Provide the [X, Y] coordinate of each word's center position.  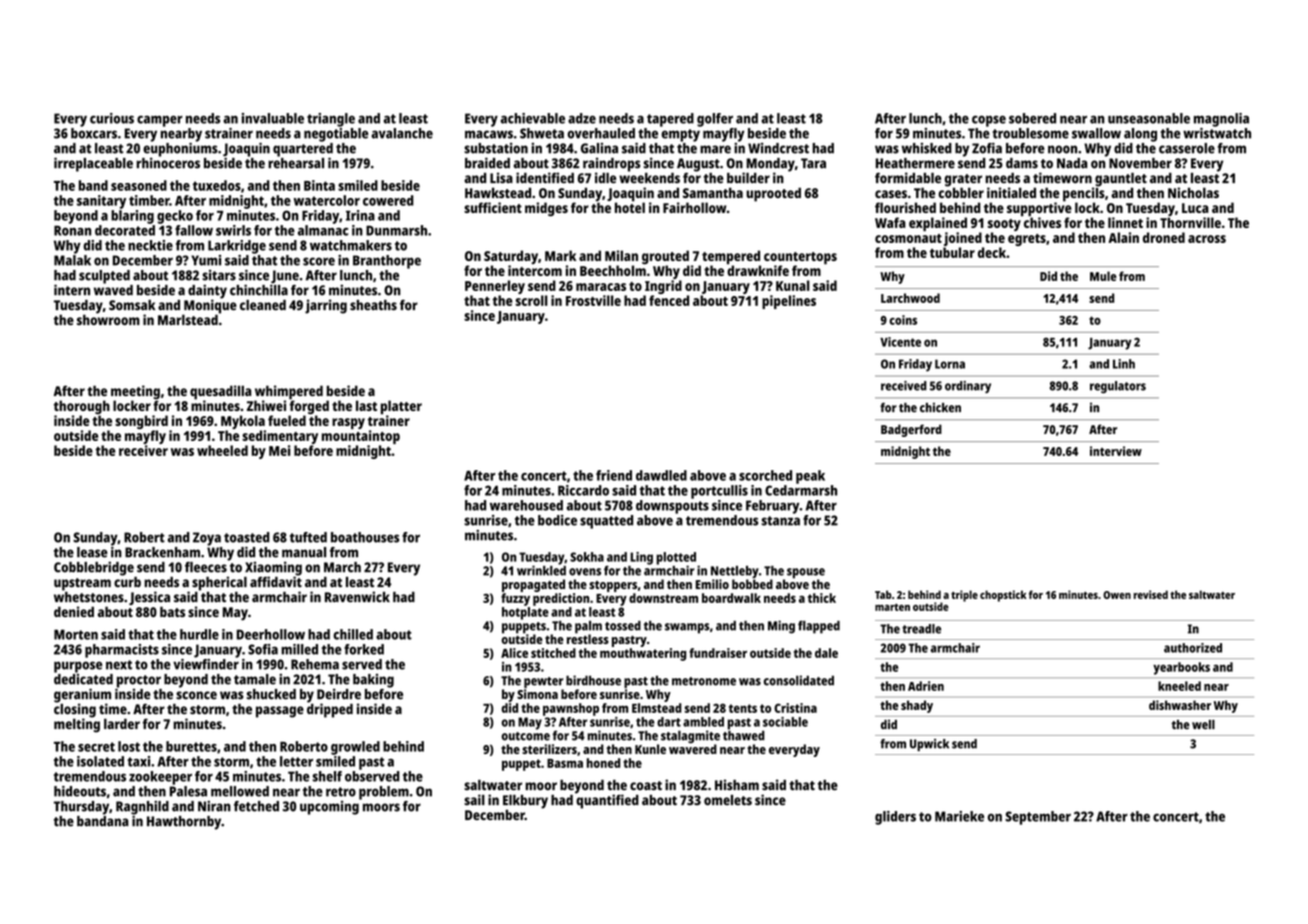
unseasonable [1149, 118]
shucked [271, 694]
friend [614, 475]
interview [1116, 451]
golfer [715, 120]
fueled [287, 420]
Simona [537, 694]
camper [160, 121]
